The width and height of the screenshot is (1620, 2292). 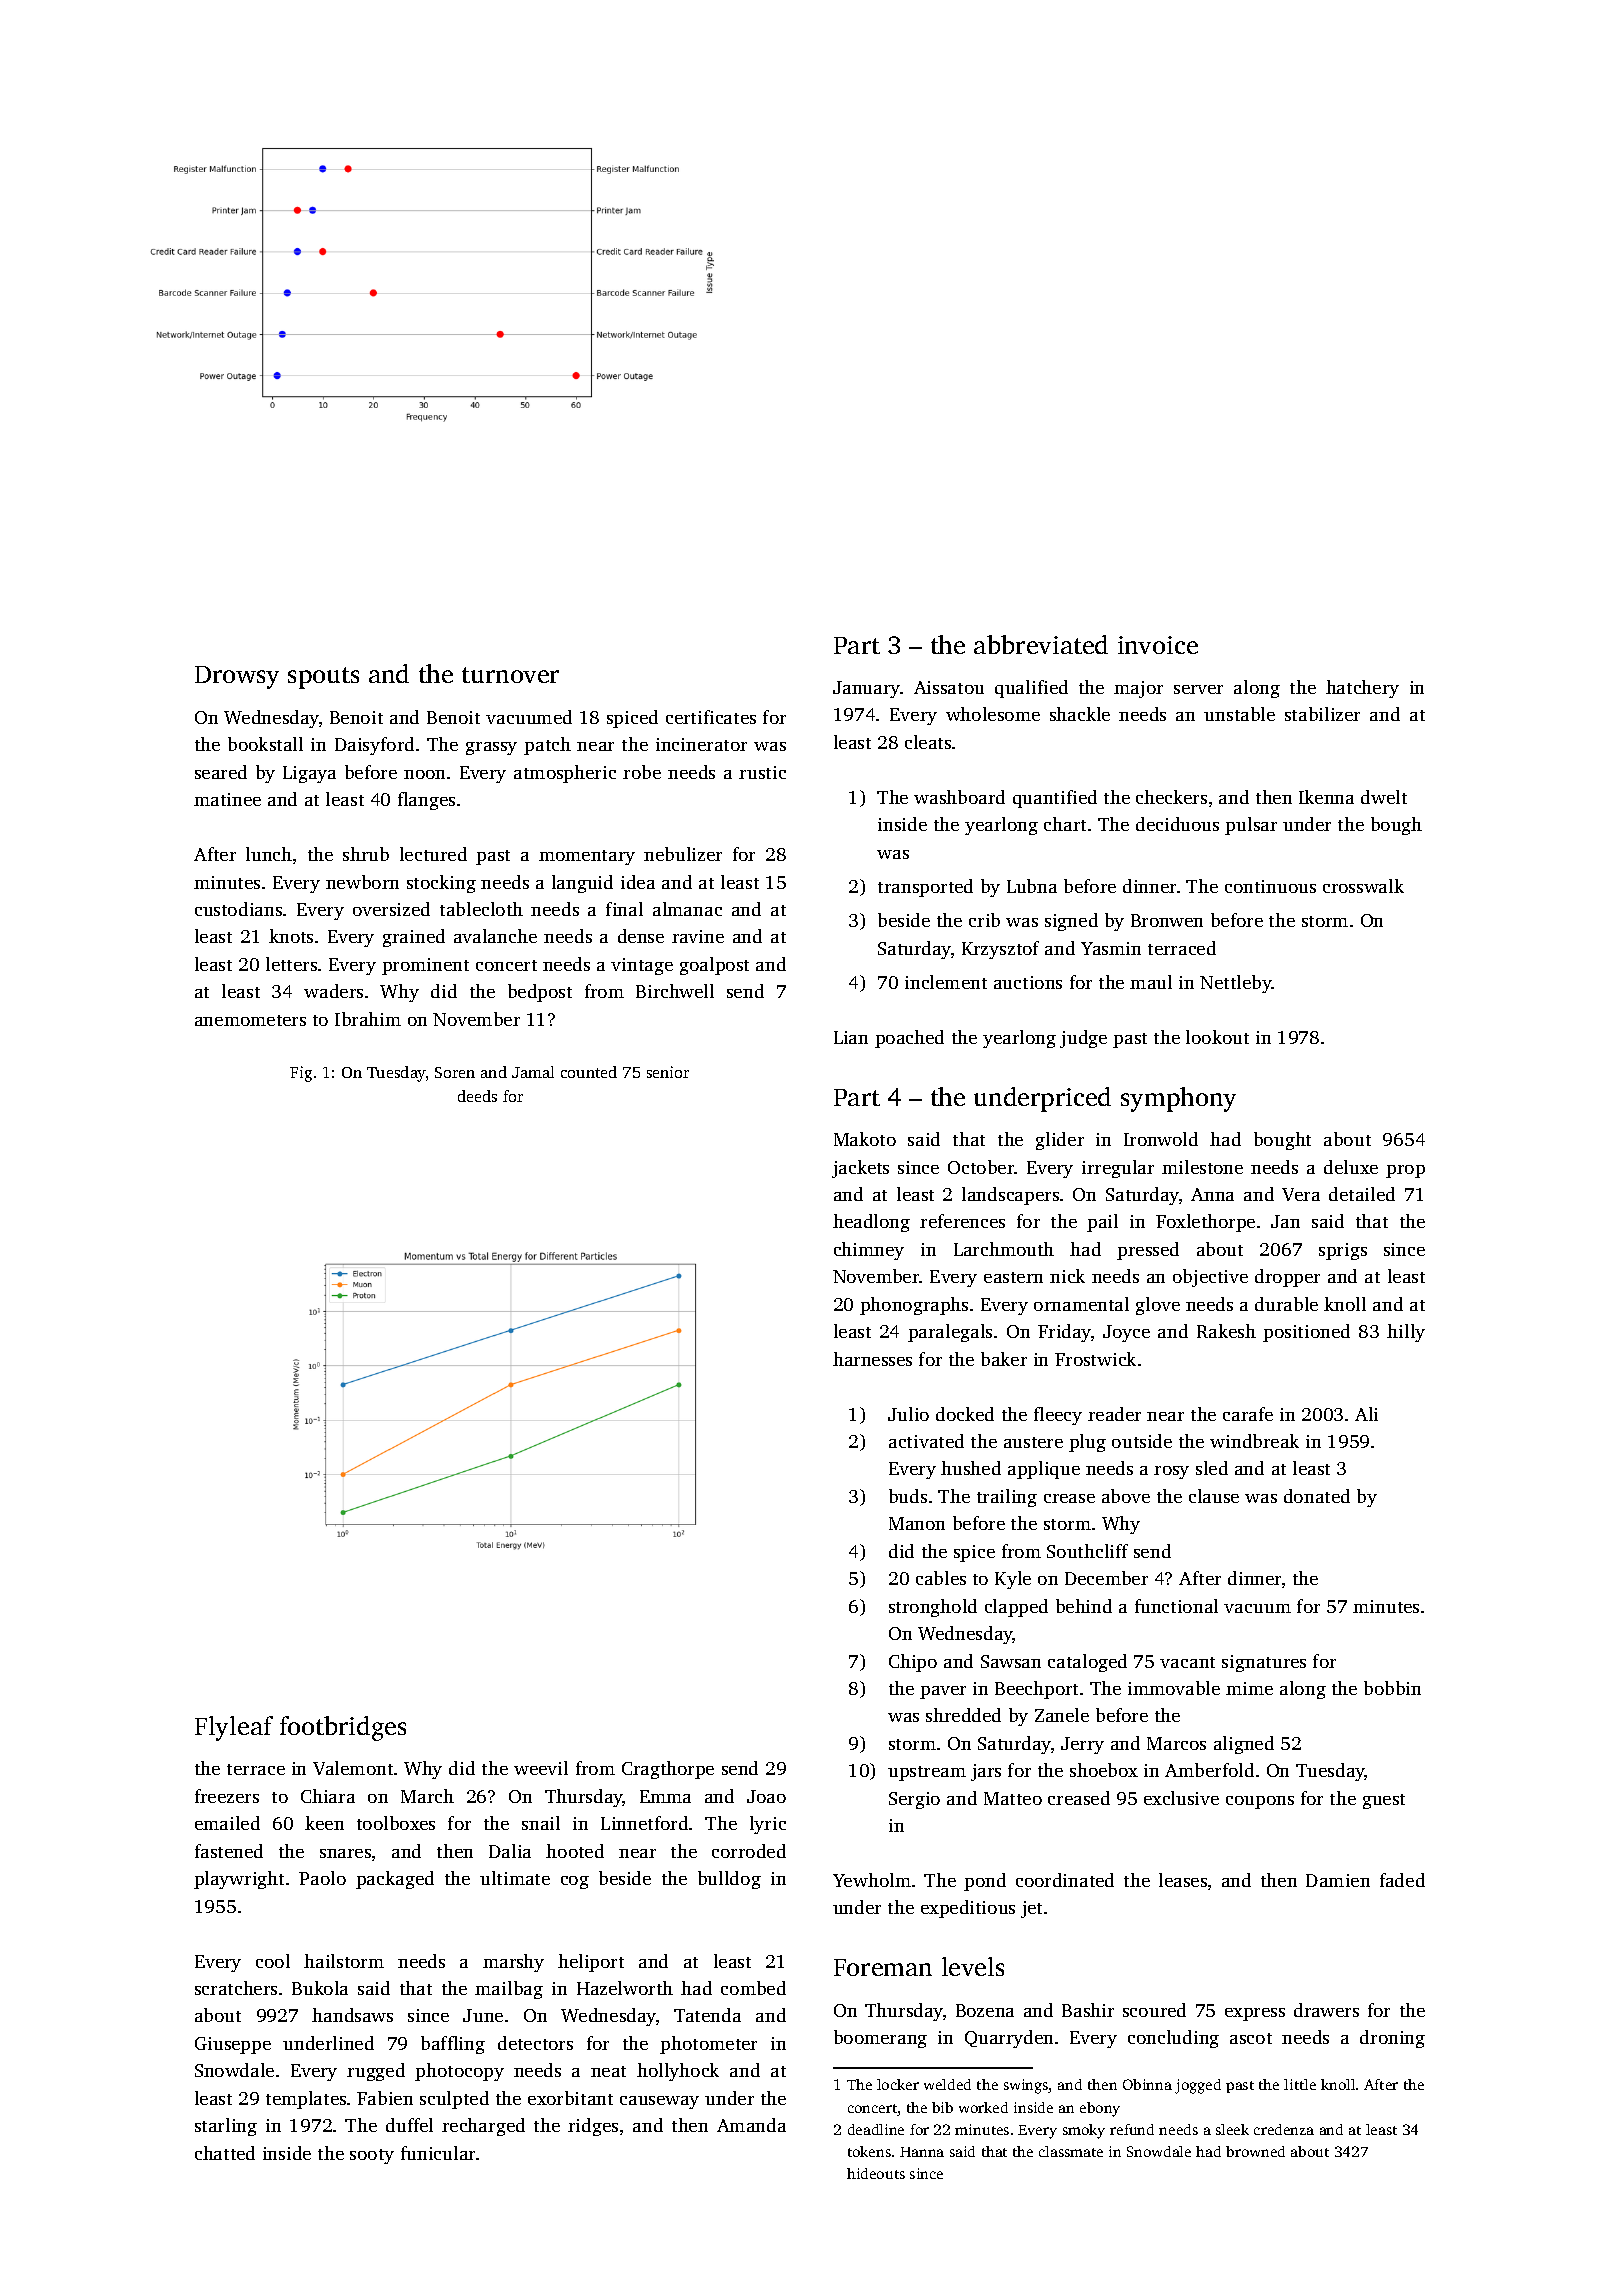 What do you see at coordinates (225, 2153) in the screenshot?
I see `chatted` at bounding box center [225, 2153].
